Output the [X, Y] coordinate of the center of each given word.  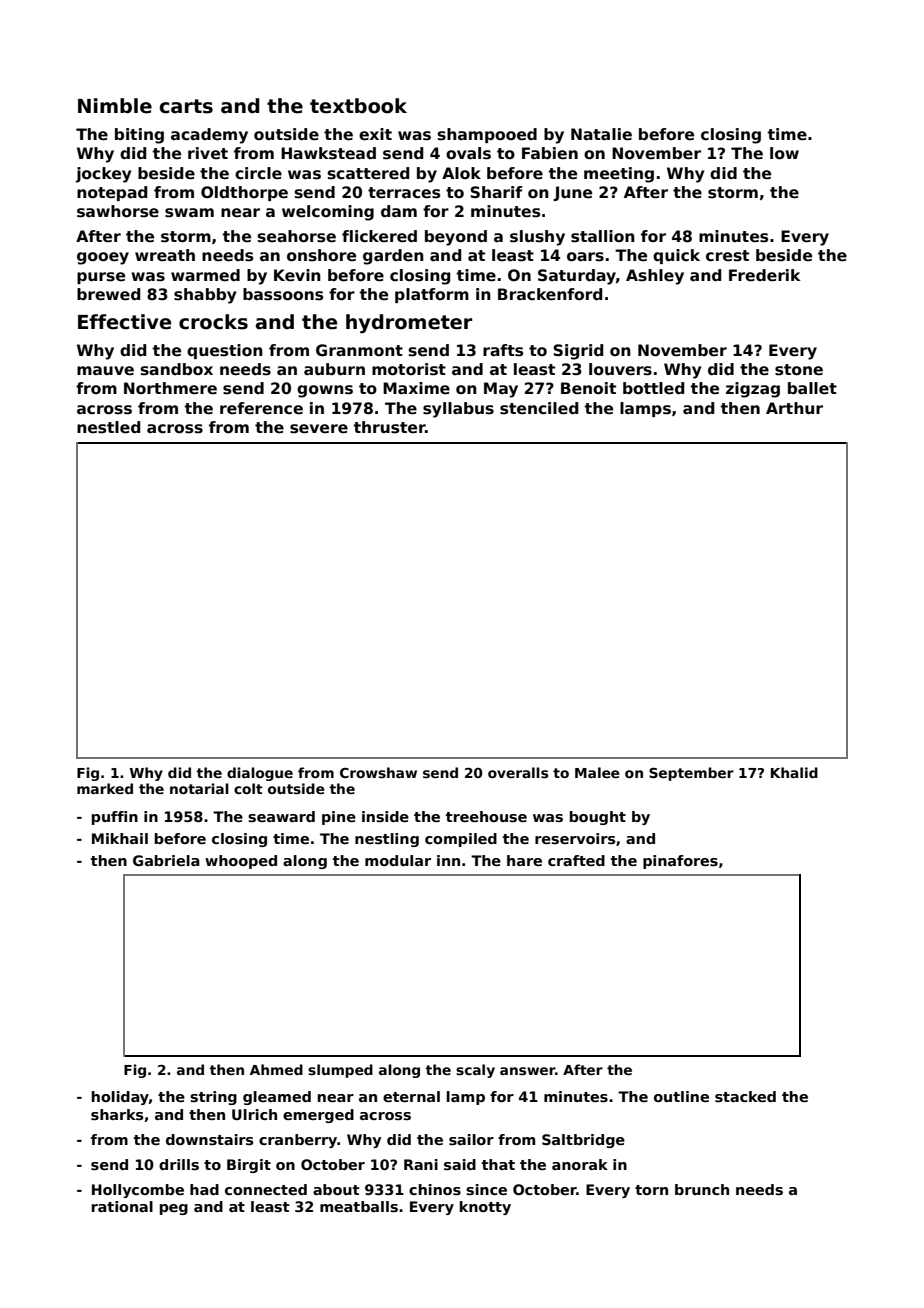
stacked [745, 1096]
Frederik [765, 275]
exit [375, 134]
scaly [475, 1071]
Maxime [416, 388]
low [784, 153]
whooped [241, 862]
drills [179, 1164]
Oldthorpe [244, 193]
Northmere [170, 388]
